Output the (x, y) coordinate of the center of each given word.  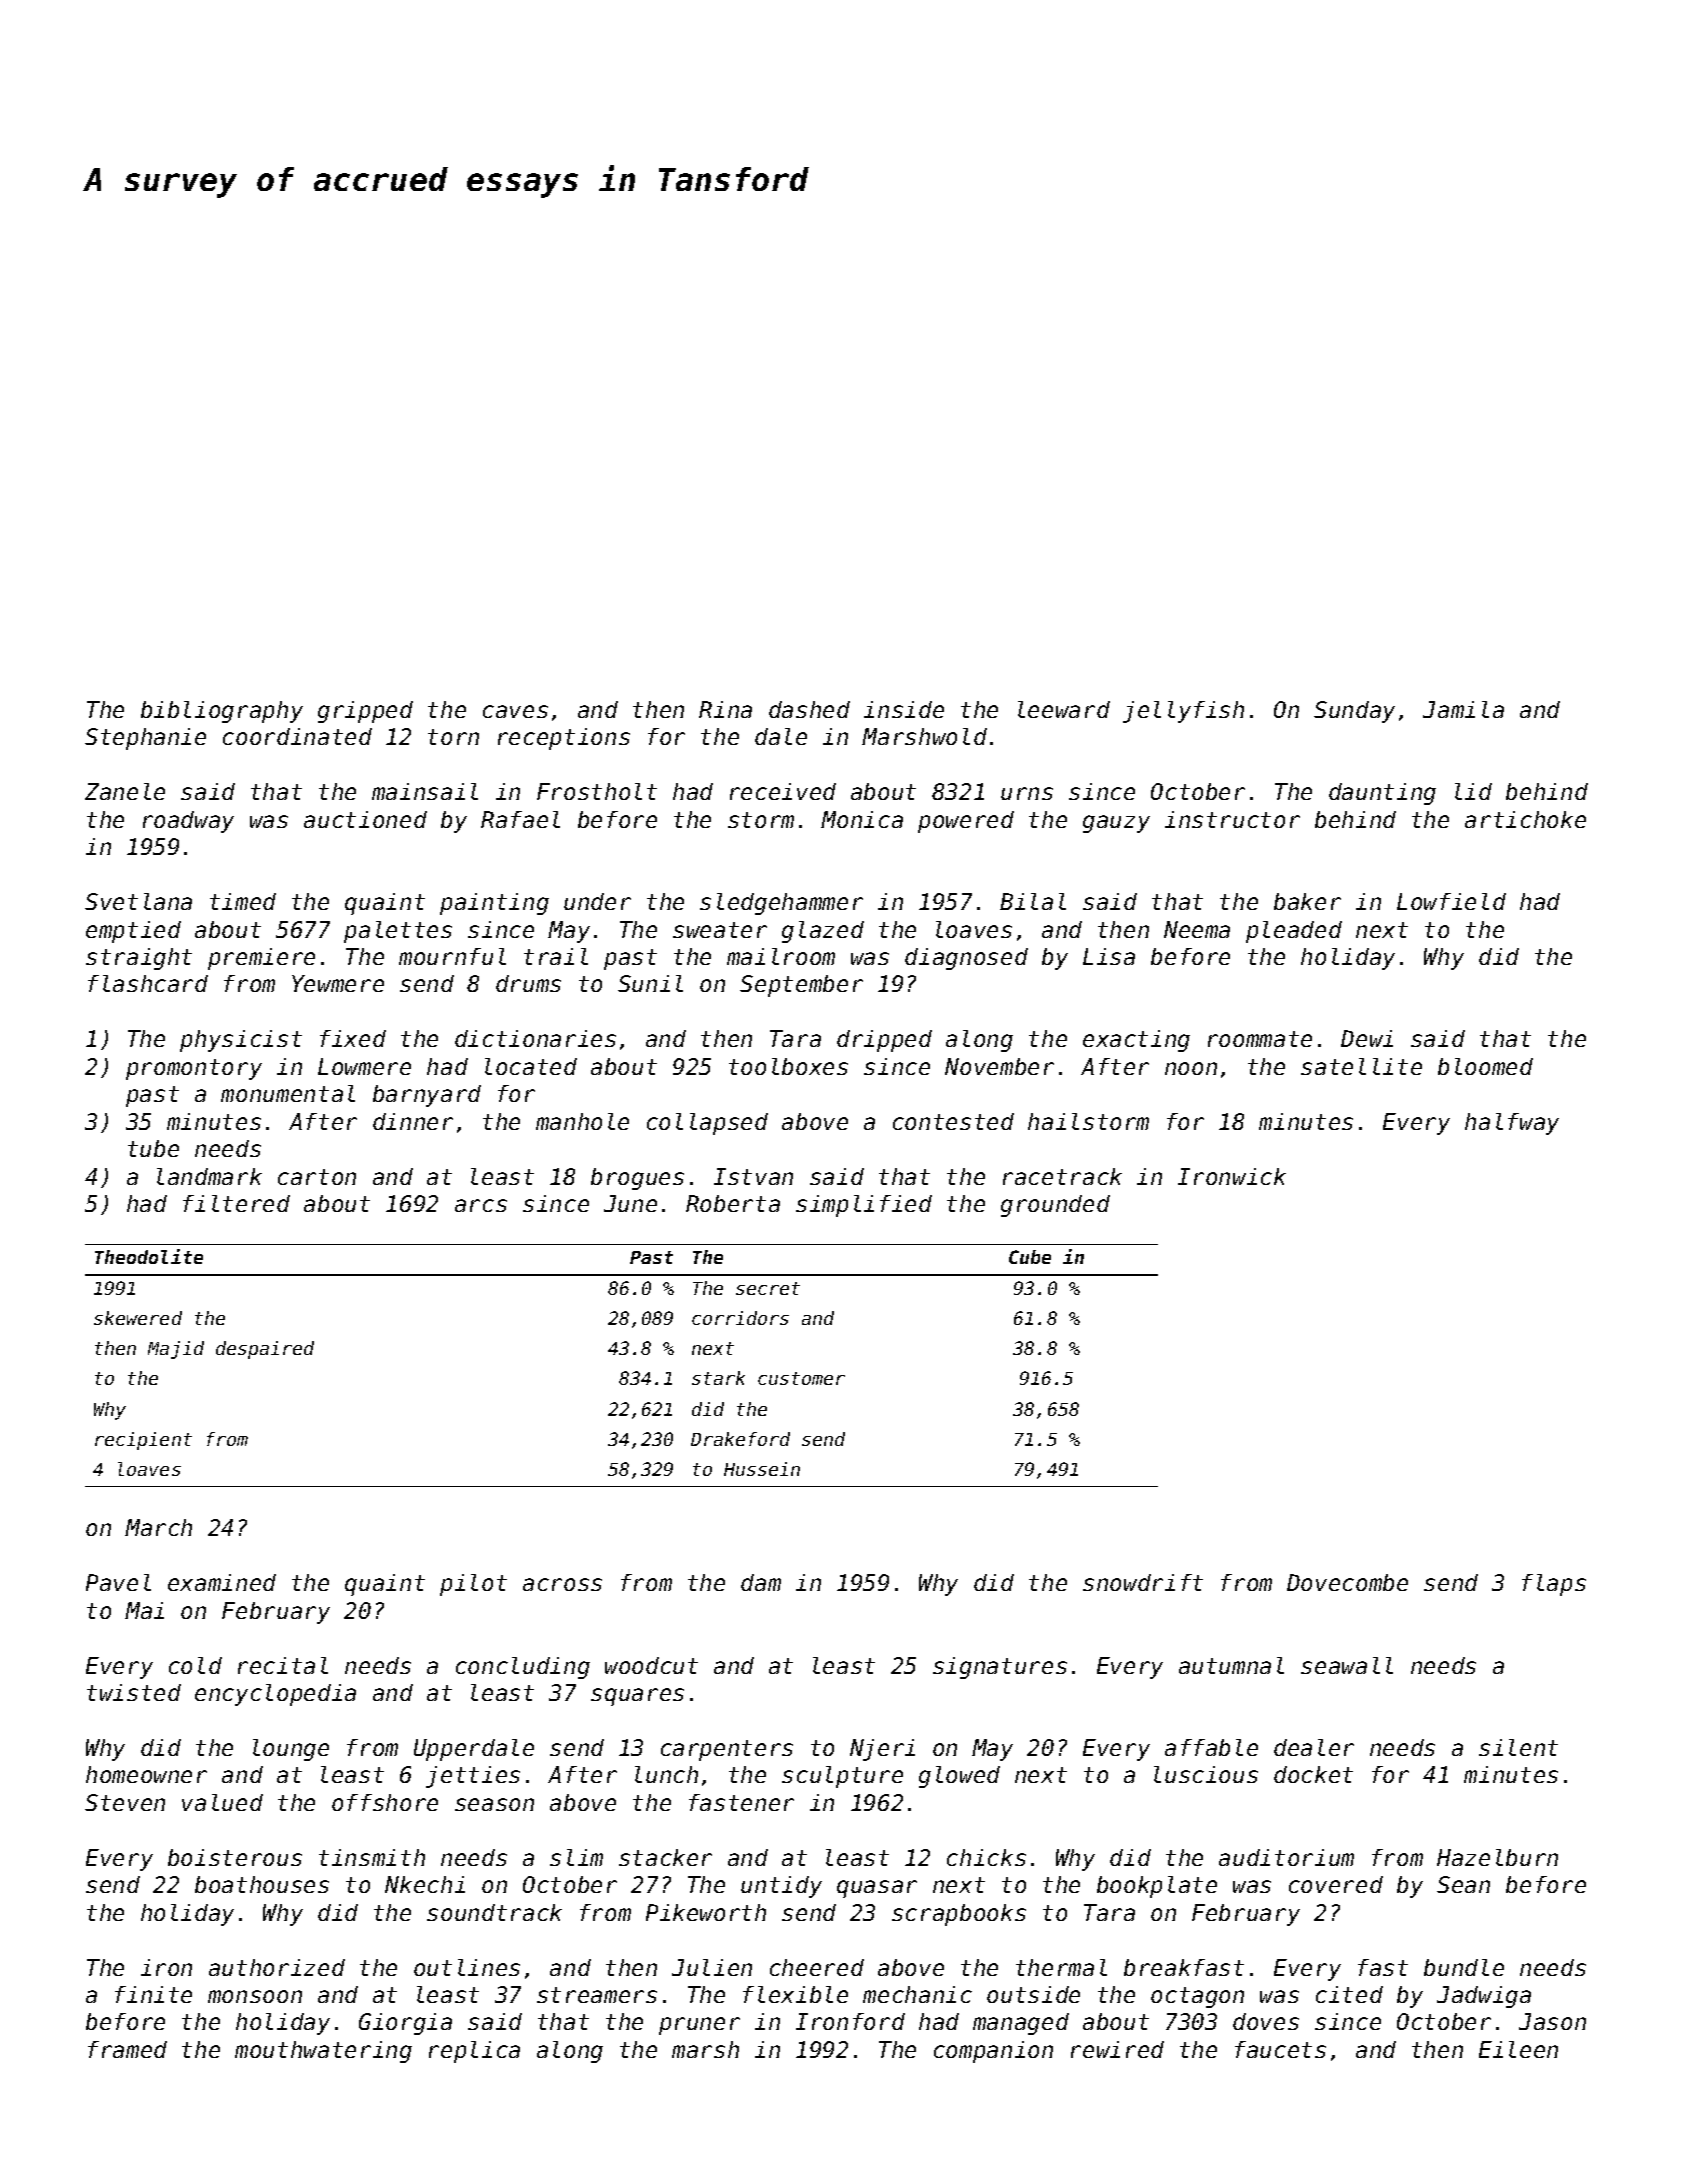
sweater (720, 930)
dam (761, 1582)
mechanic (917, 1994)
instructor (1232, 819)
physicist (241, 1041)
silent (1518, 1747)
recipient (143, 1441)
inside (904, 709)
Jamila (1463, 709)
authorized (277, 1967)
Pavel (118, 1582)
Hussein (762, 1469)
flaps (1554, 1585)
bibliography (222, 712)
